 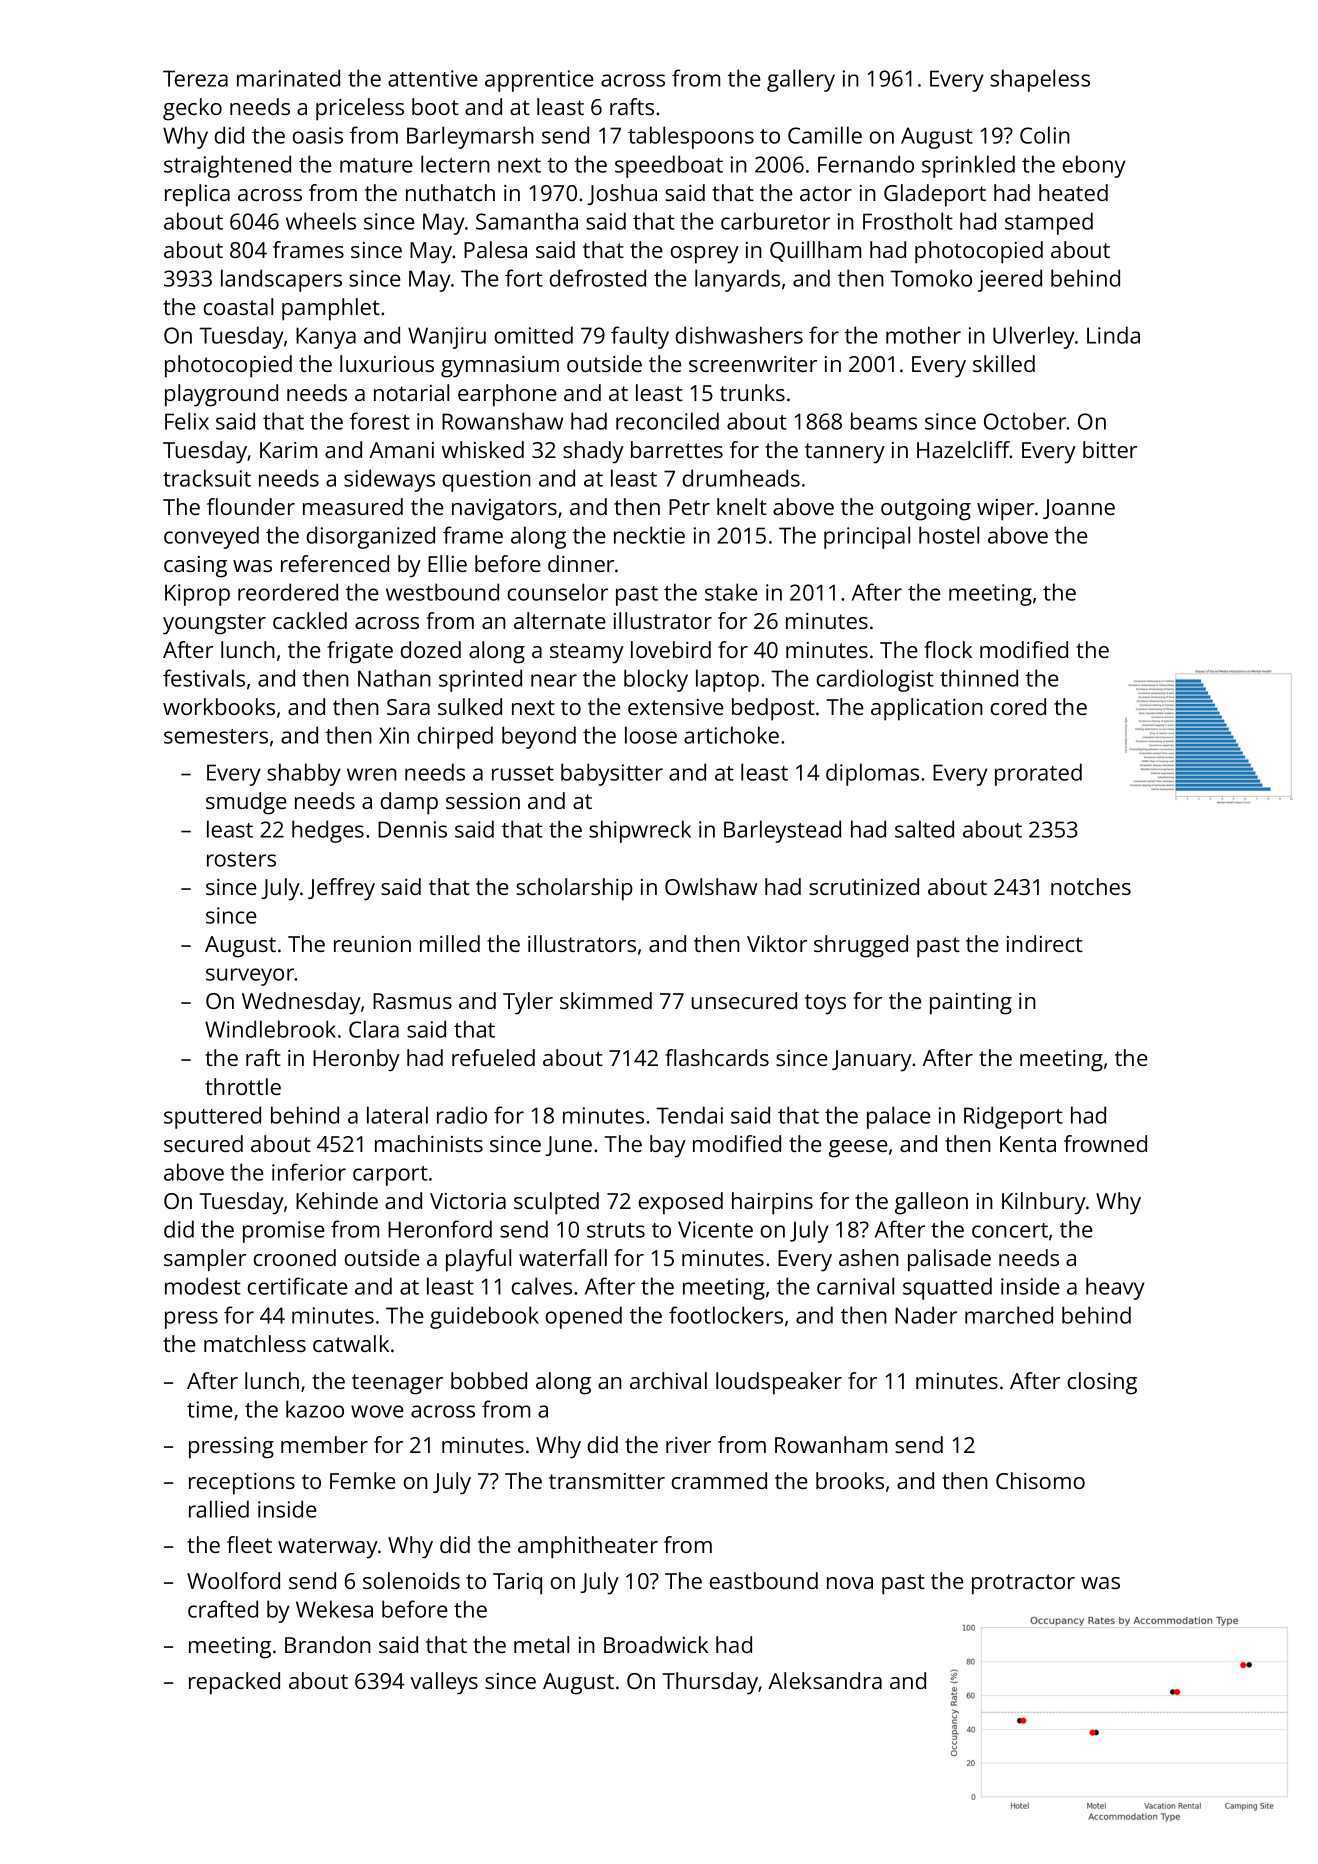 I want to click on Barleystead, so click(x=782, y=831).
